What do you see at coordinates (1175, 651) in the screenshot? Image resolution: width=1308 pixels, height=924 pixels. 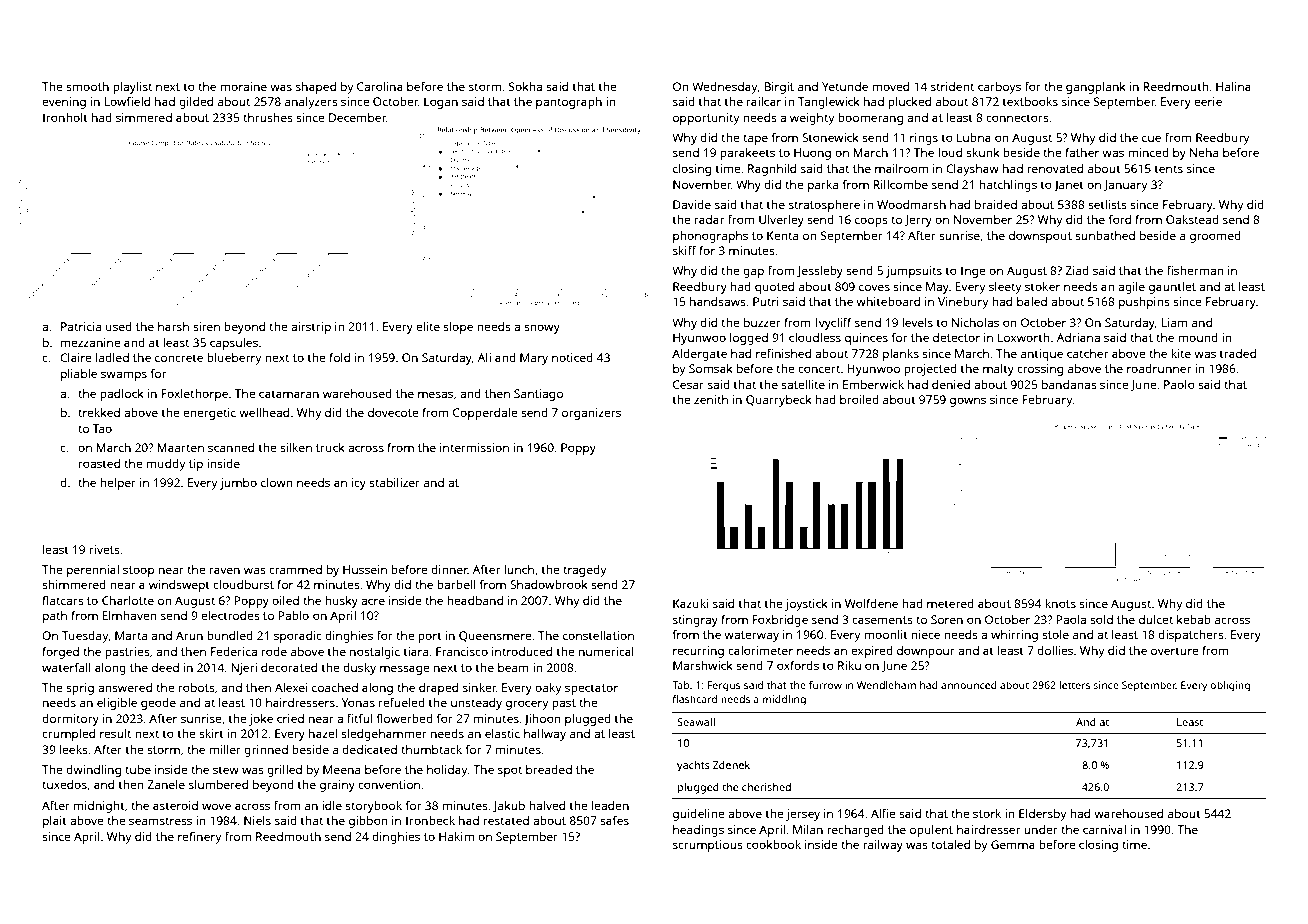 I see `overture` at bounding box center [1175, 651].
